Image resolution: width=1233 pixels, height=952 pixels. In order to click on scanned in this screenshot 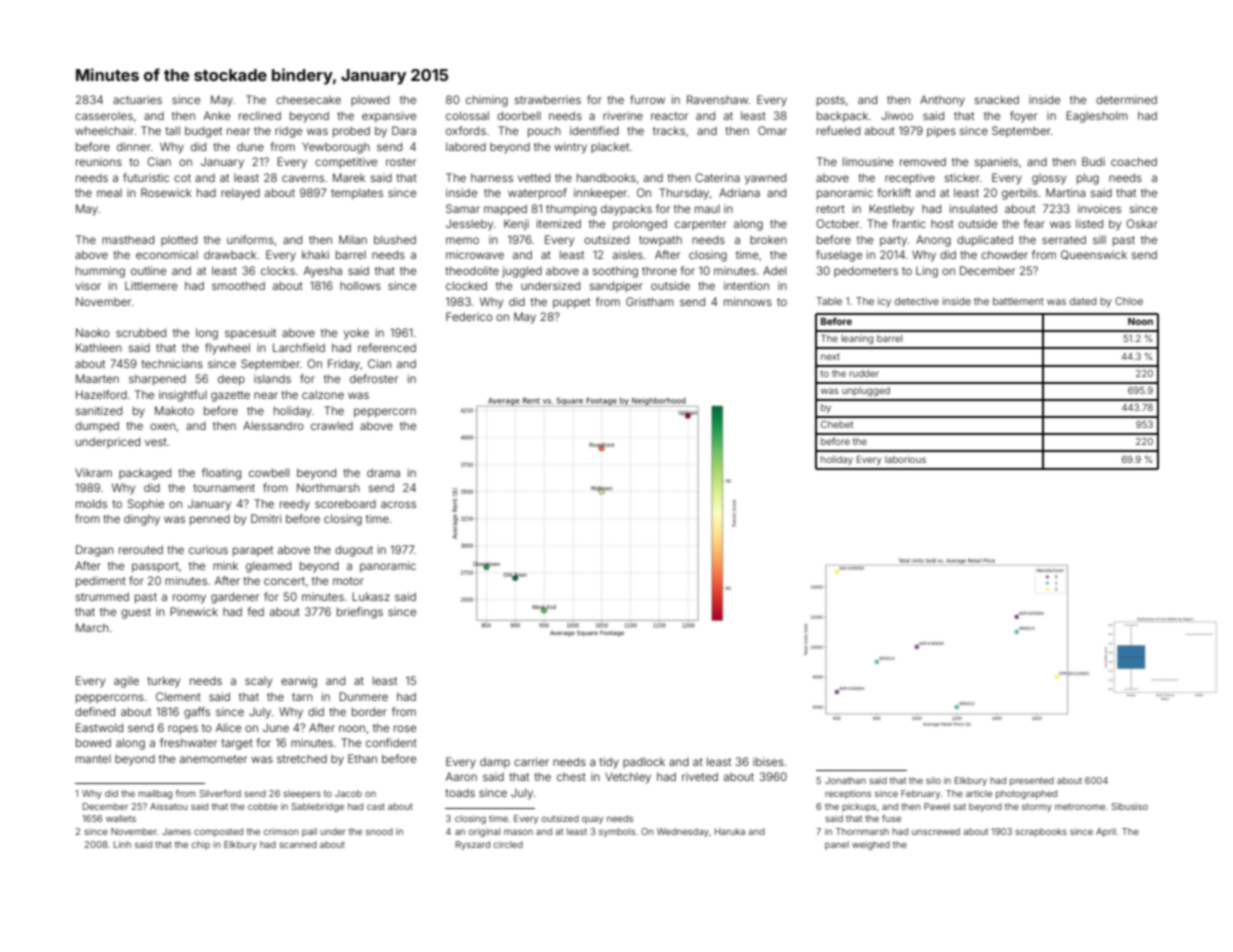, I will do `click(298, 844)`.
